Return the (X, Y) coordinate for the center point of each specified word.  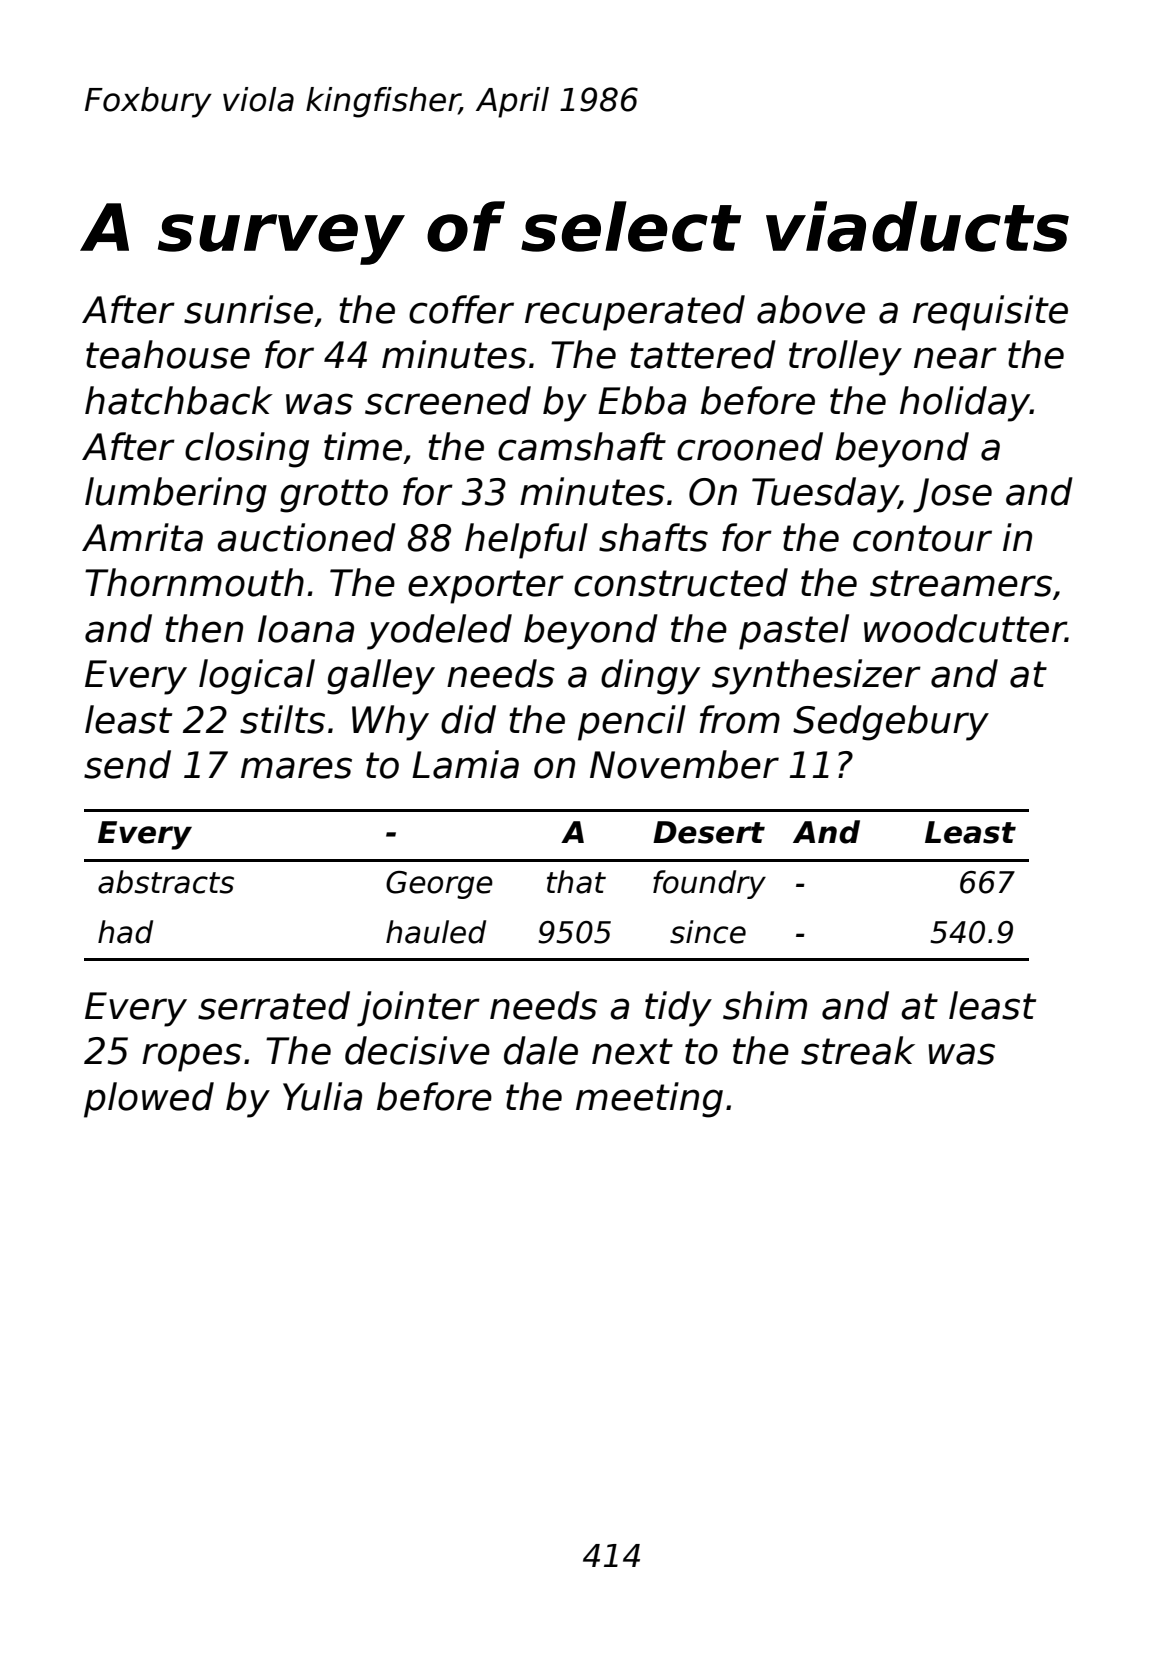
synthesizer (816, 677)
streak (858, 1050)
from (740, 719)
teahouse (168, 354)
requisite (990, 313)
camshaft (582, 446)
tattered (703, 354)
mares (296, 768)
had (125, 932)
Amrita (142, 537)
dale (541, 1050)
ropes (192, 1057)
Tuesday (825, 495)
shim (765, 1005)
